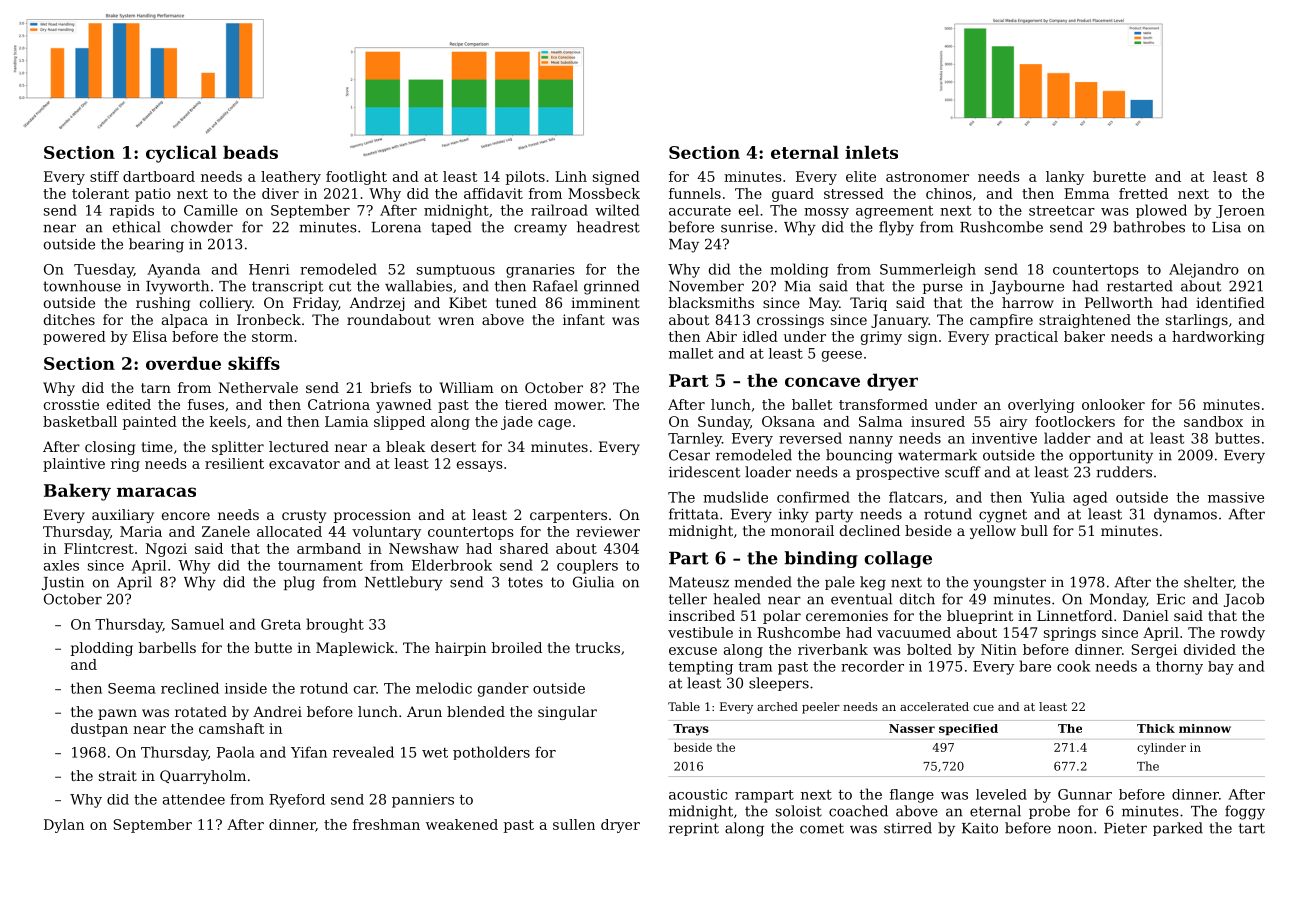  I want to click on burette, so click(1119, 176).
